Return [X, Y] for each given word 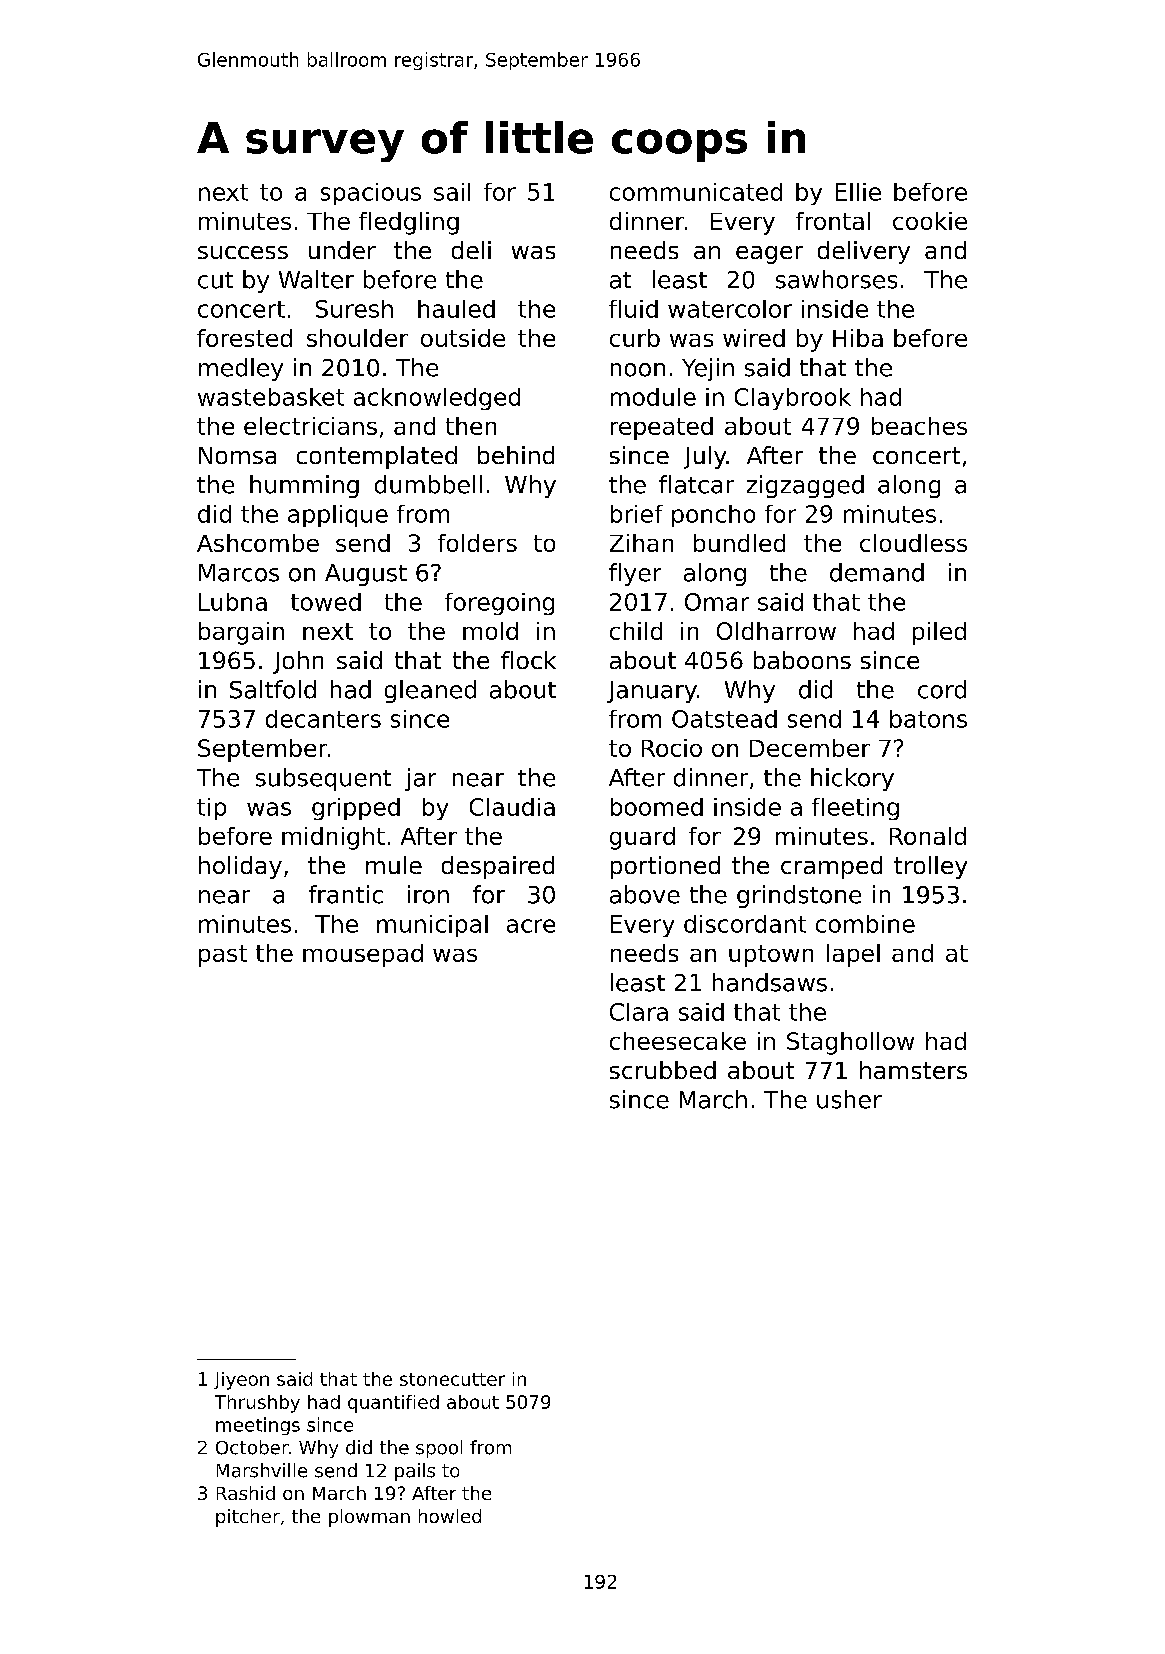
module [653, 397]
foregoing [499, 604]
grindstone [799, 896]
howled [450, 1516]
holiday [240, 867]
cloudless [913, 543]
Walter [316, 279]
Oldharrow [776, 631]
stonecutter [452, 1379]
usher [849, 1099]
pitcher [248, 1518]
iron [428, 894]
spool [439, 1449]
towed [326, 602]
